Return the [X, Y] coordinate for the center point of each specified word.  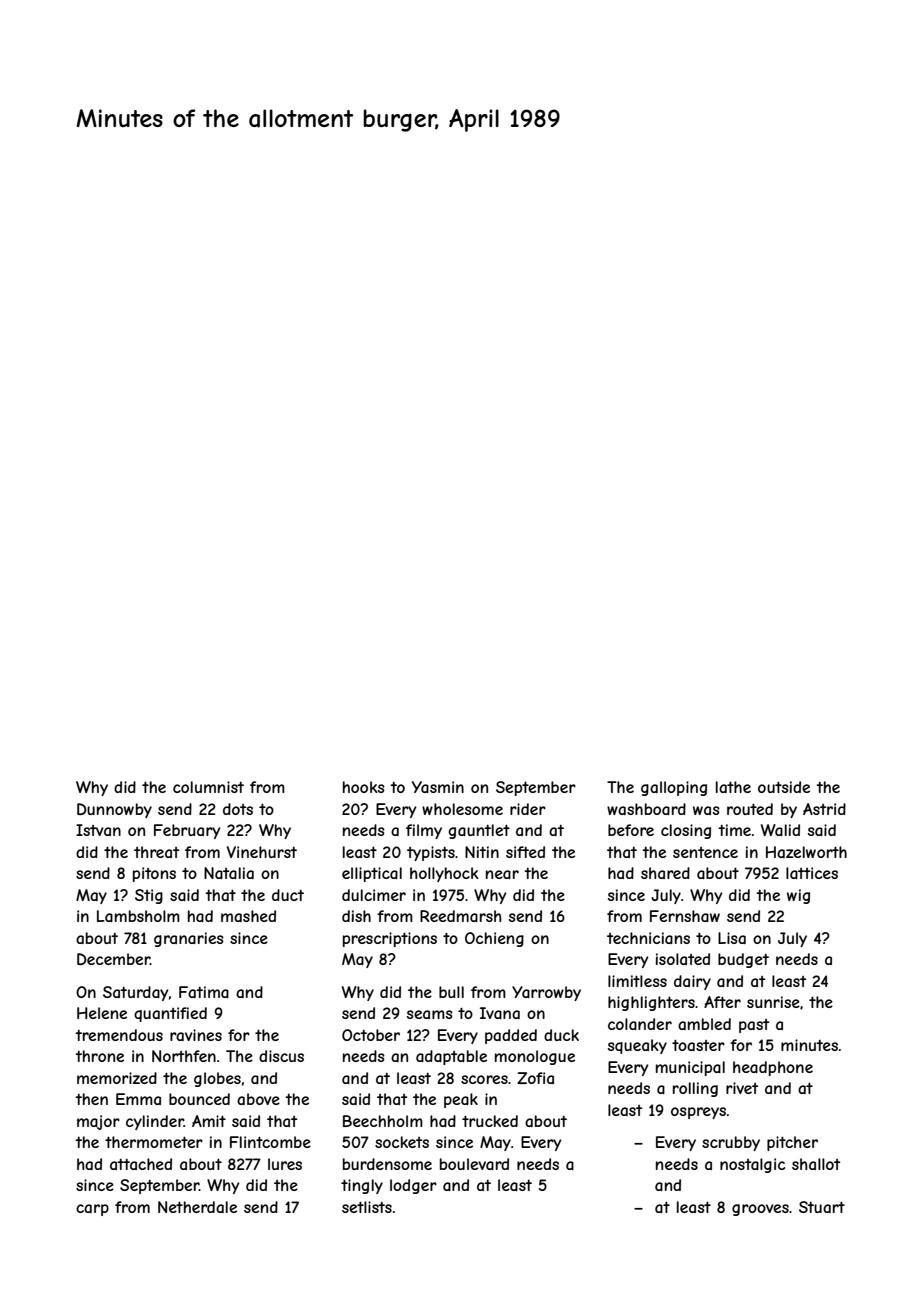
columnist [208, 787]
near [502, 874]
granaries [189, 939]
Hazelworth [806, 852]
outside [784, 787]
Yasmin [438, 787]
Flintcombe [270, 1142]
